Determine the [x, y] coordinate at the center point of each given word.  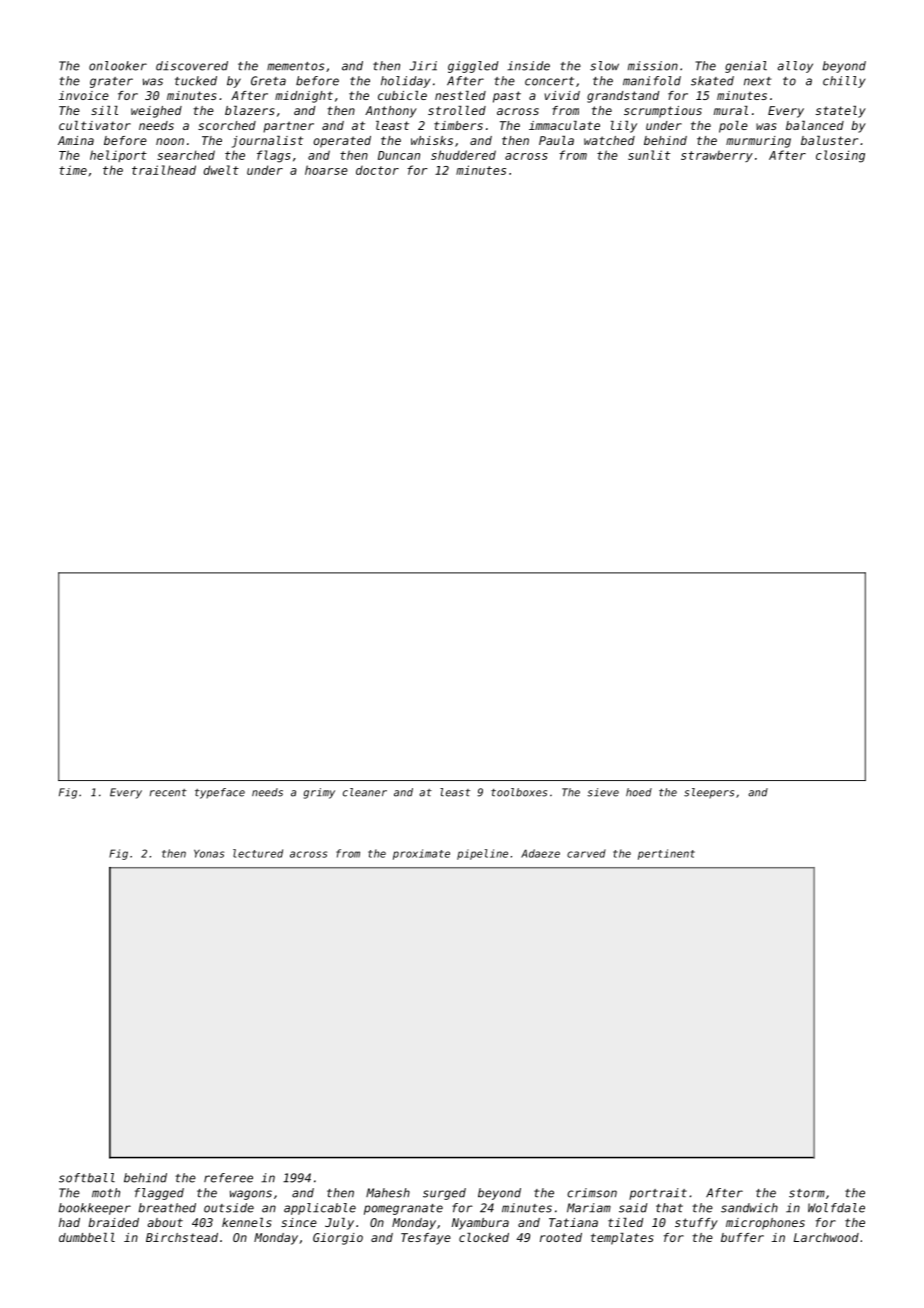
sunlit [649, 155]
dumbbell [87, 1237]
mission [653, 66]
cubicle [402, 95]
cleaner [365, 792]
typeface [220, 793]
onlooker [118, 66]
